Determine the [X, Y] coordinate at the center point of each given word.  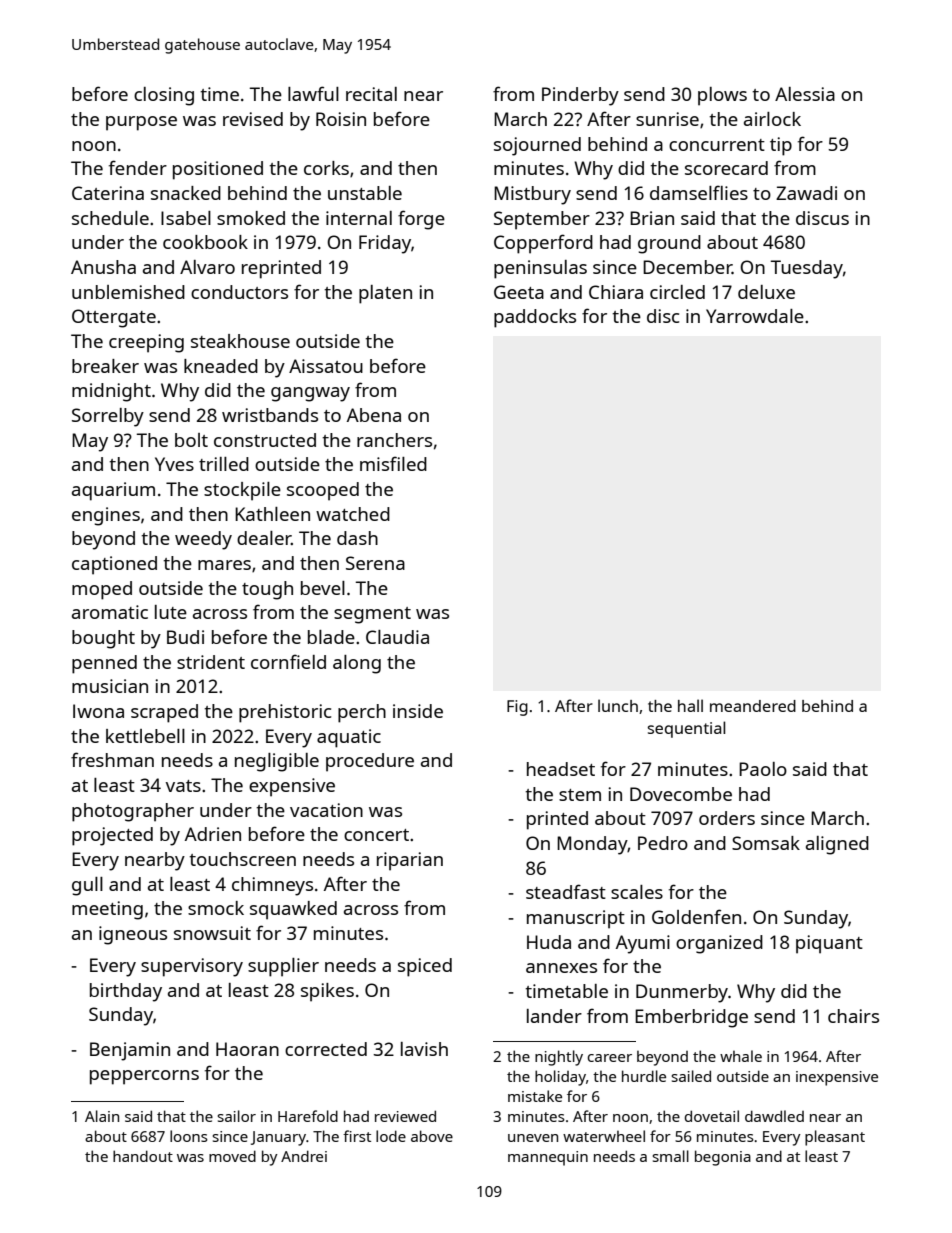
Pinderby [580, 96]
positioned [218, 170]
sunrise [667, 119]
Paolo [763, 769]
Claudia [397, 637]
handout [143, 1156]
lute [171, 612]
